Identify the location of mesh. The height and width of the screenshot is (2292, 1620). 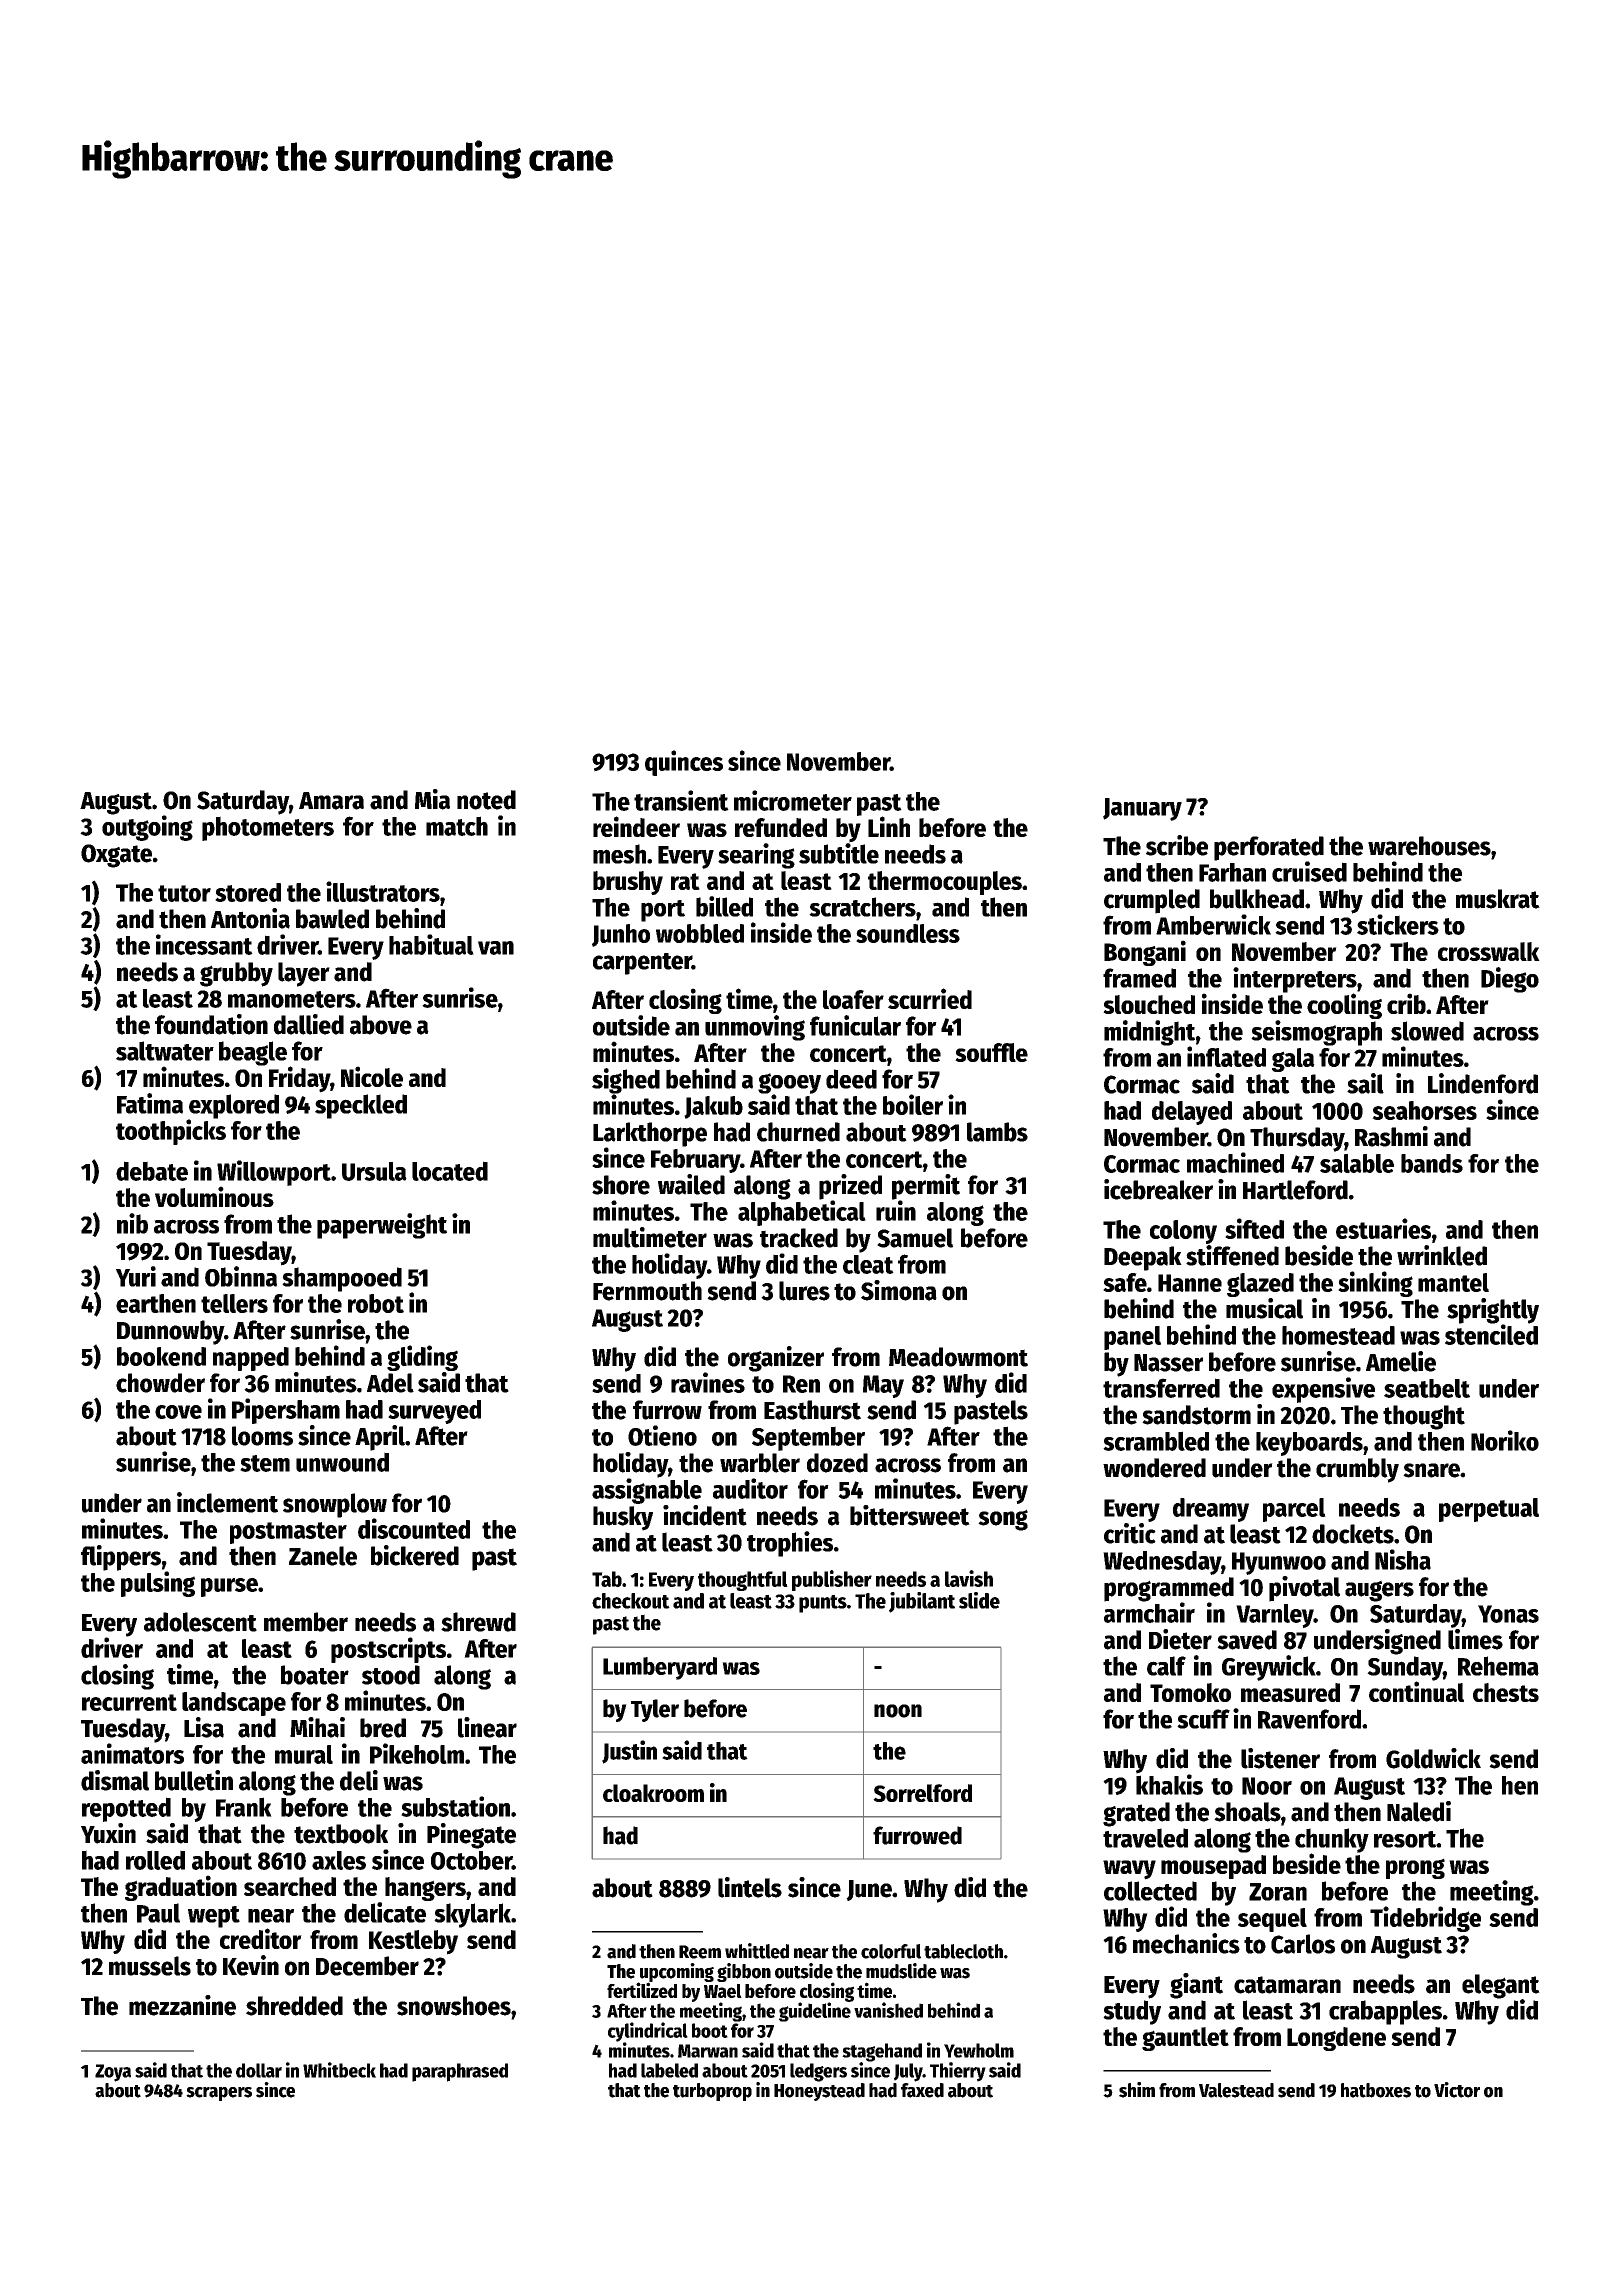
(619, 854).
